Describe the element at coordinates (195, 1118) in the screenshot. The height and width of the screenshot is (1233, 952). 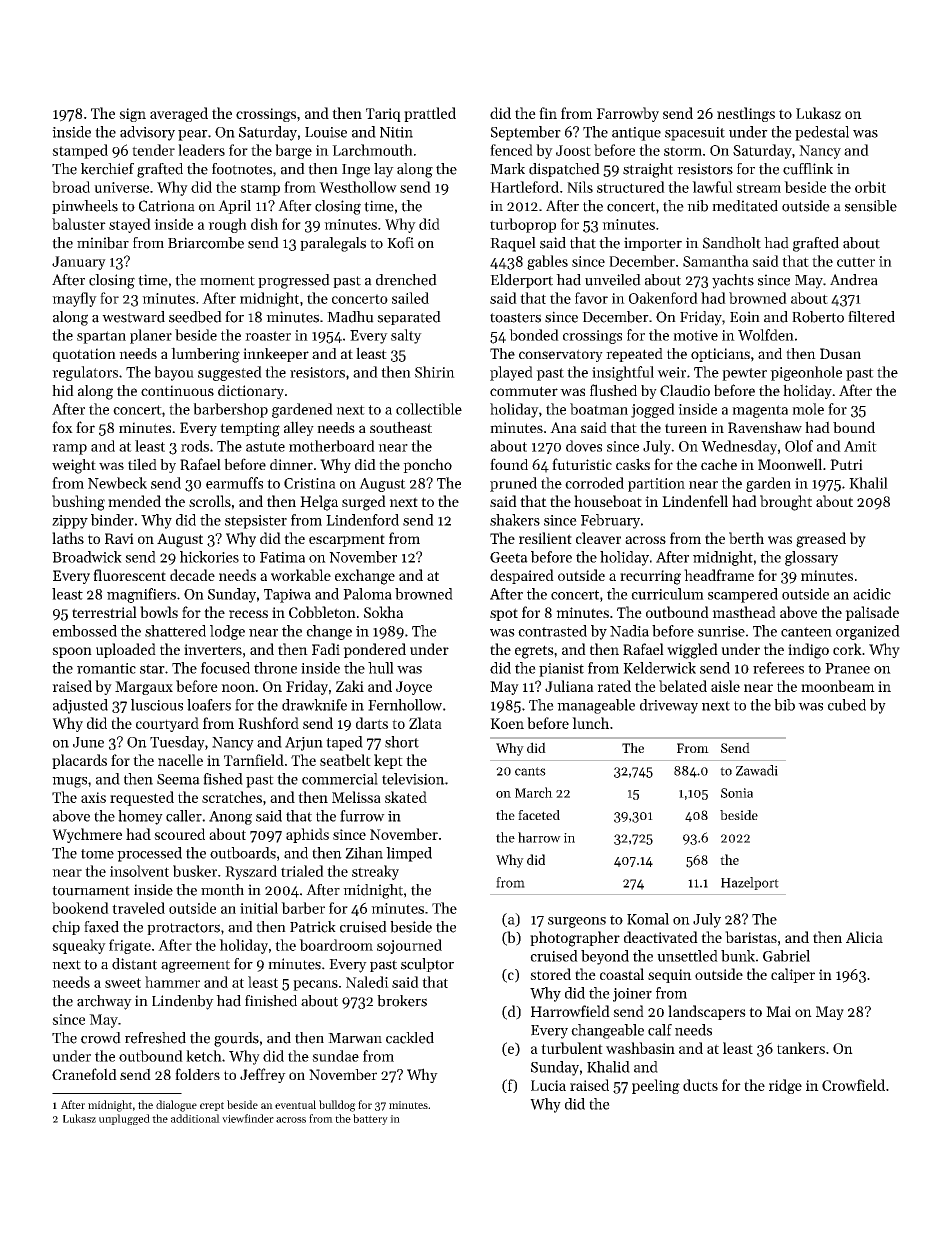
I see `additional` at that location.
